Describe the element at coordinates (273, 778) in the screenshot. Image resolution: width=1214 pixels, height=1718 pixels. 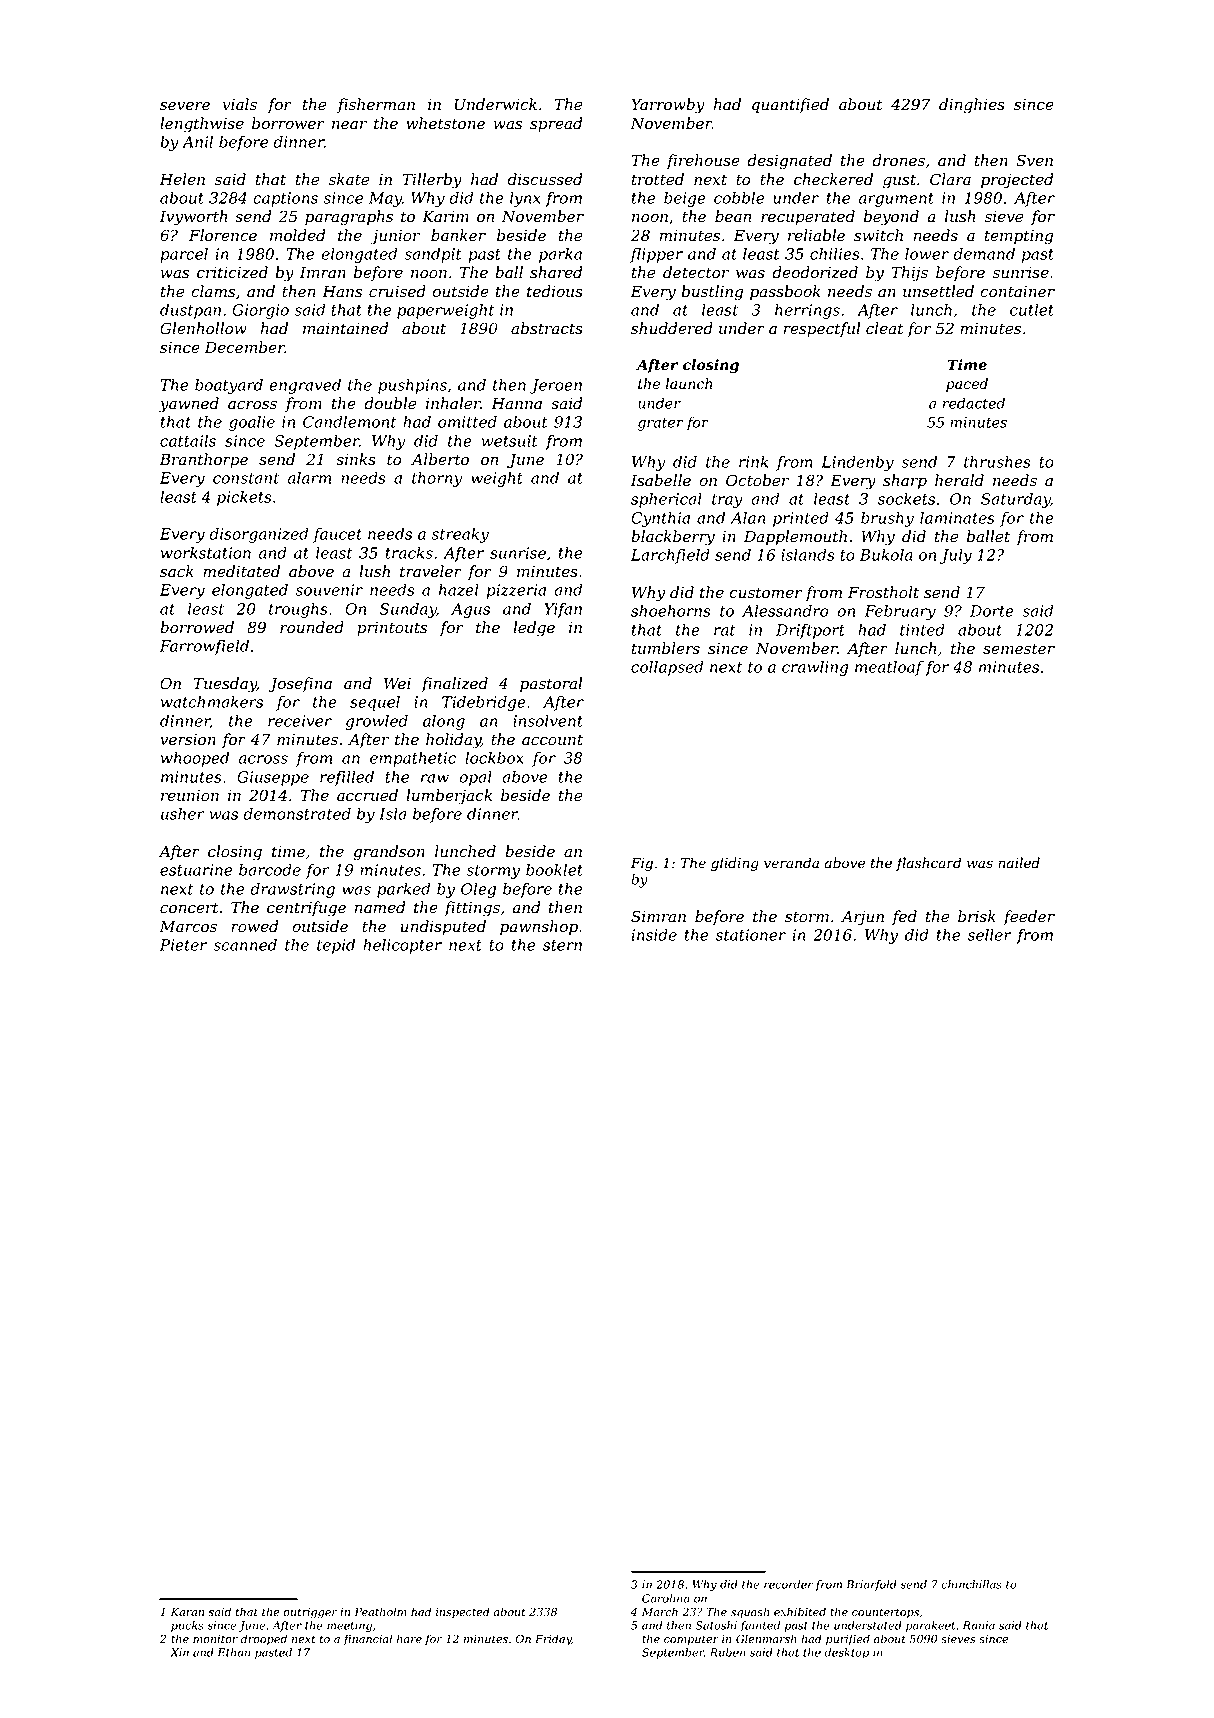
I see `Giuseppe` at that location.
